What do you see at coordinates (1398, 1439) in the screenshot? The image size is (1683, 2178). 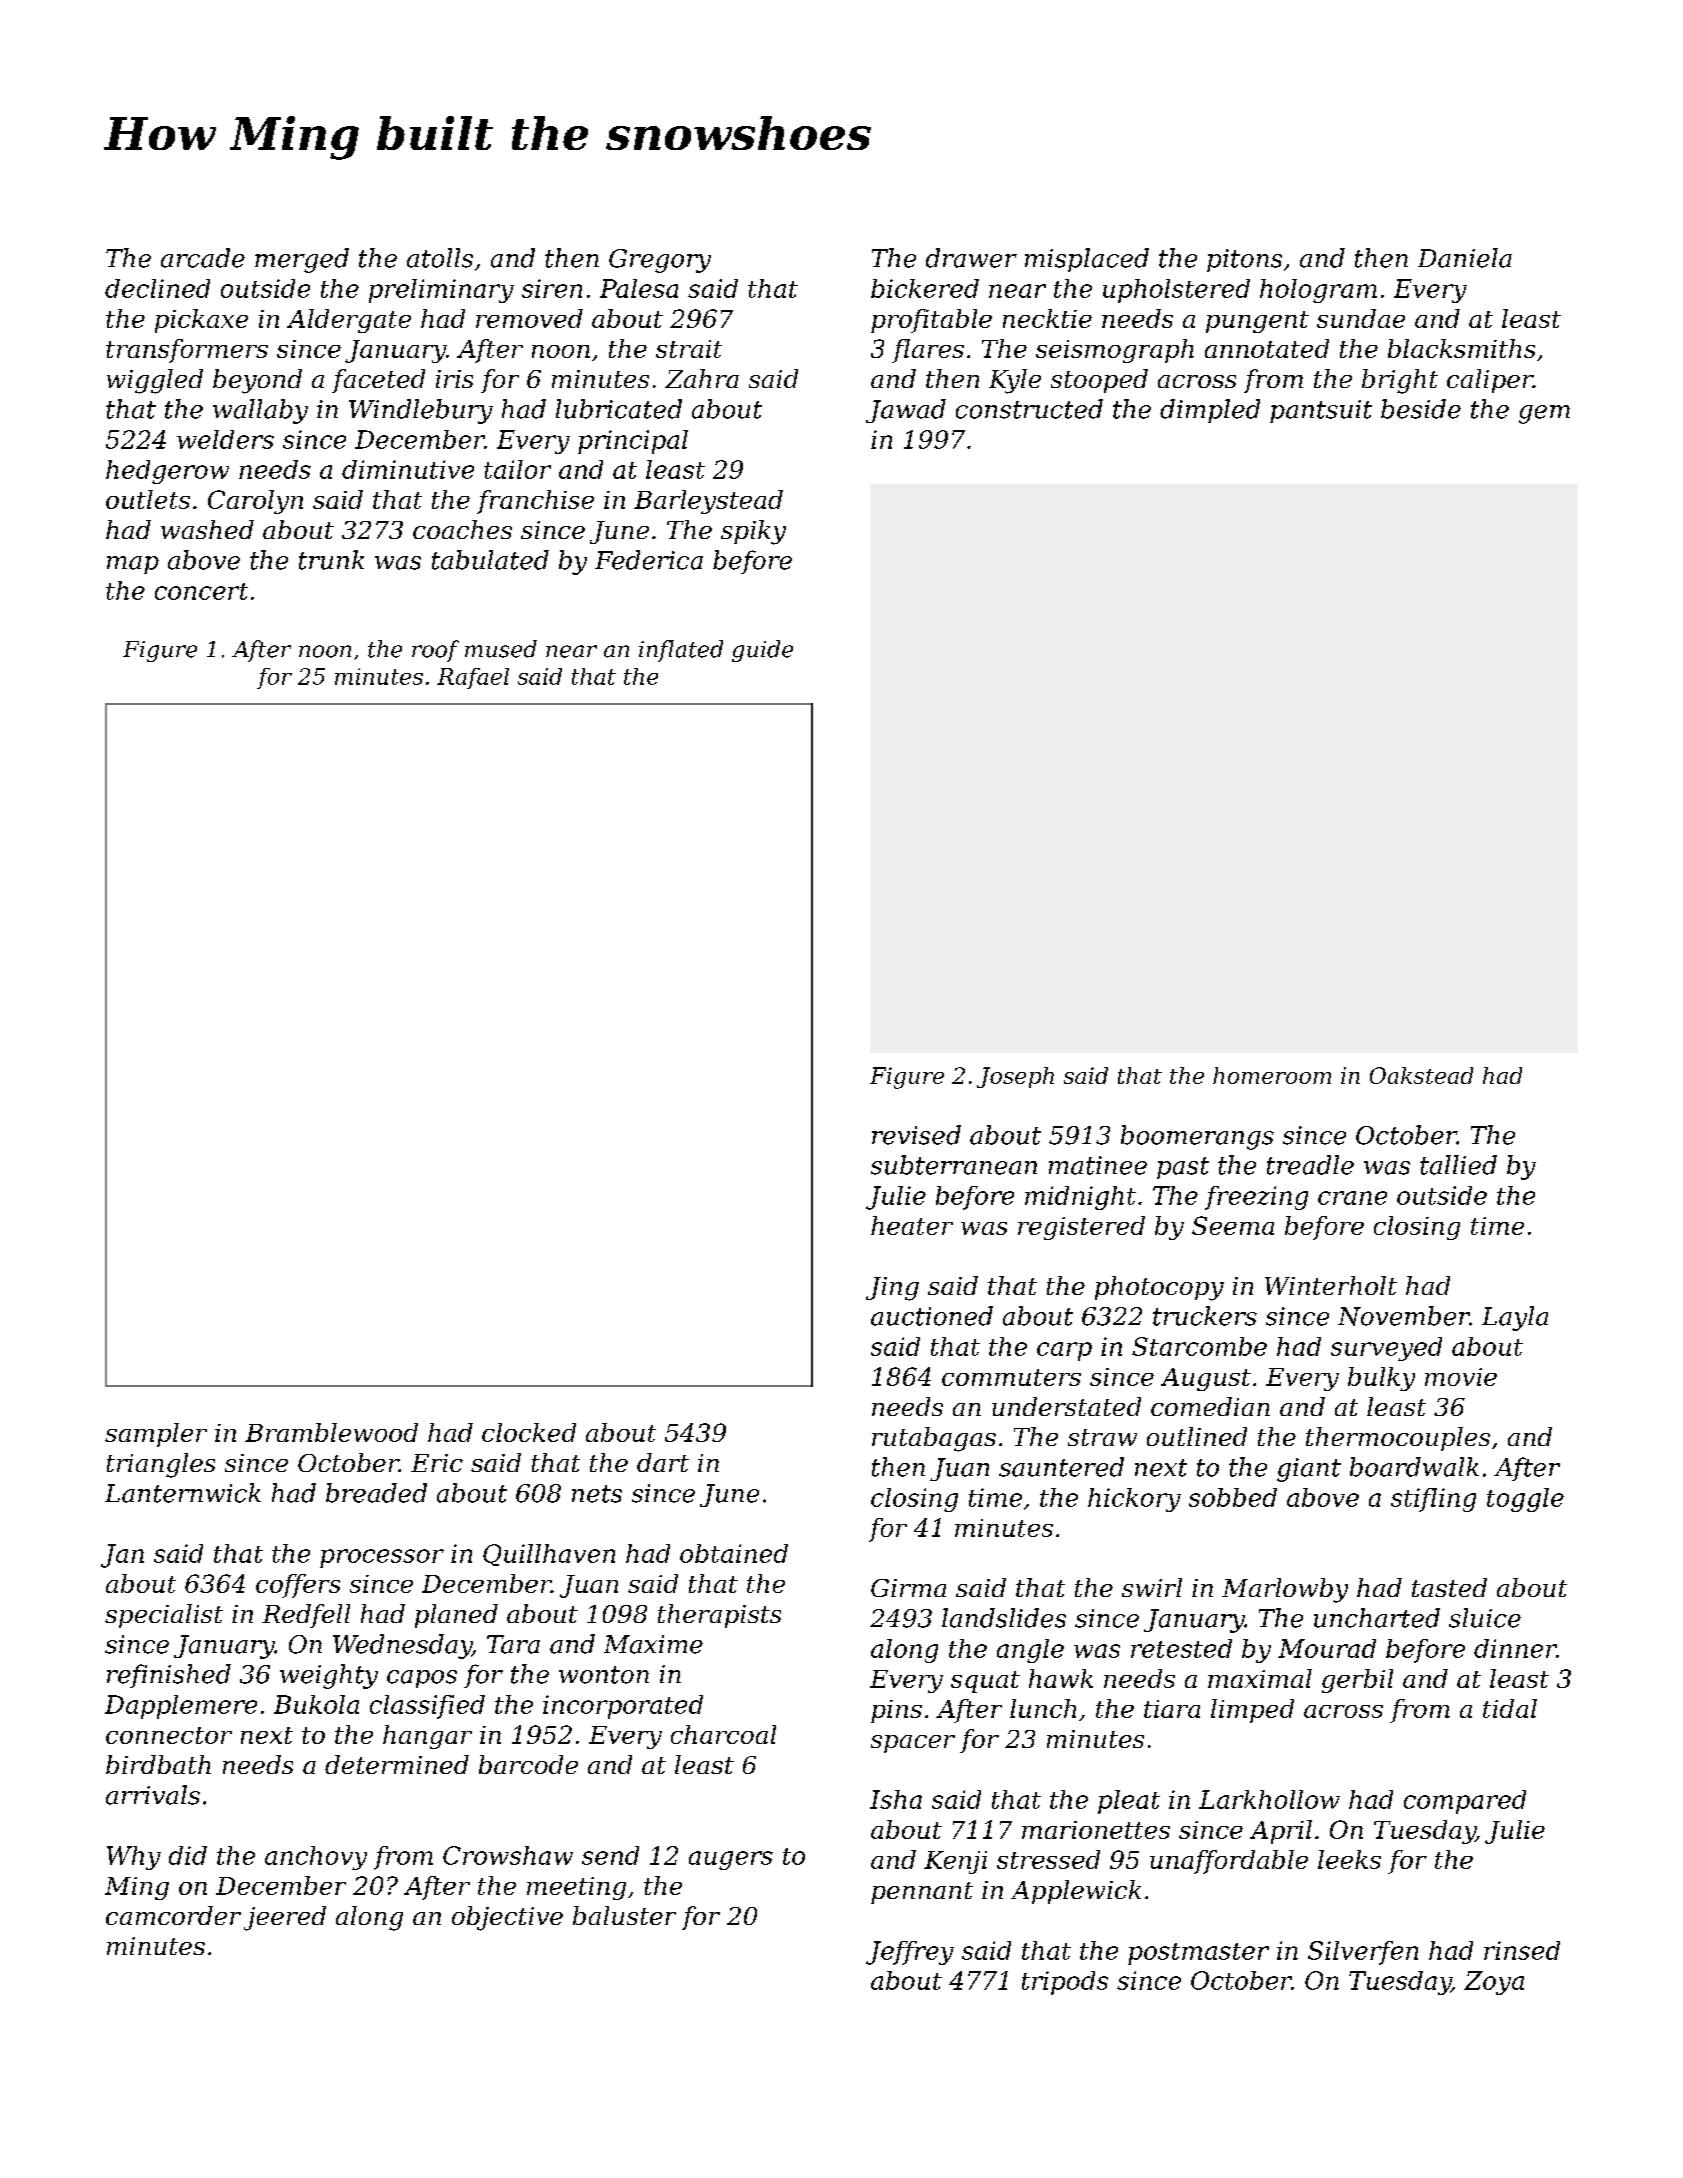 I see `thermocouples` at bounding box center [1398, 1439].
